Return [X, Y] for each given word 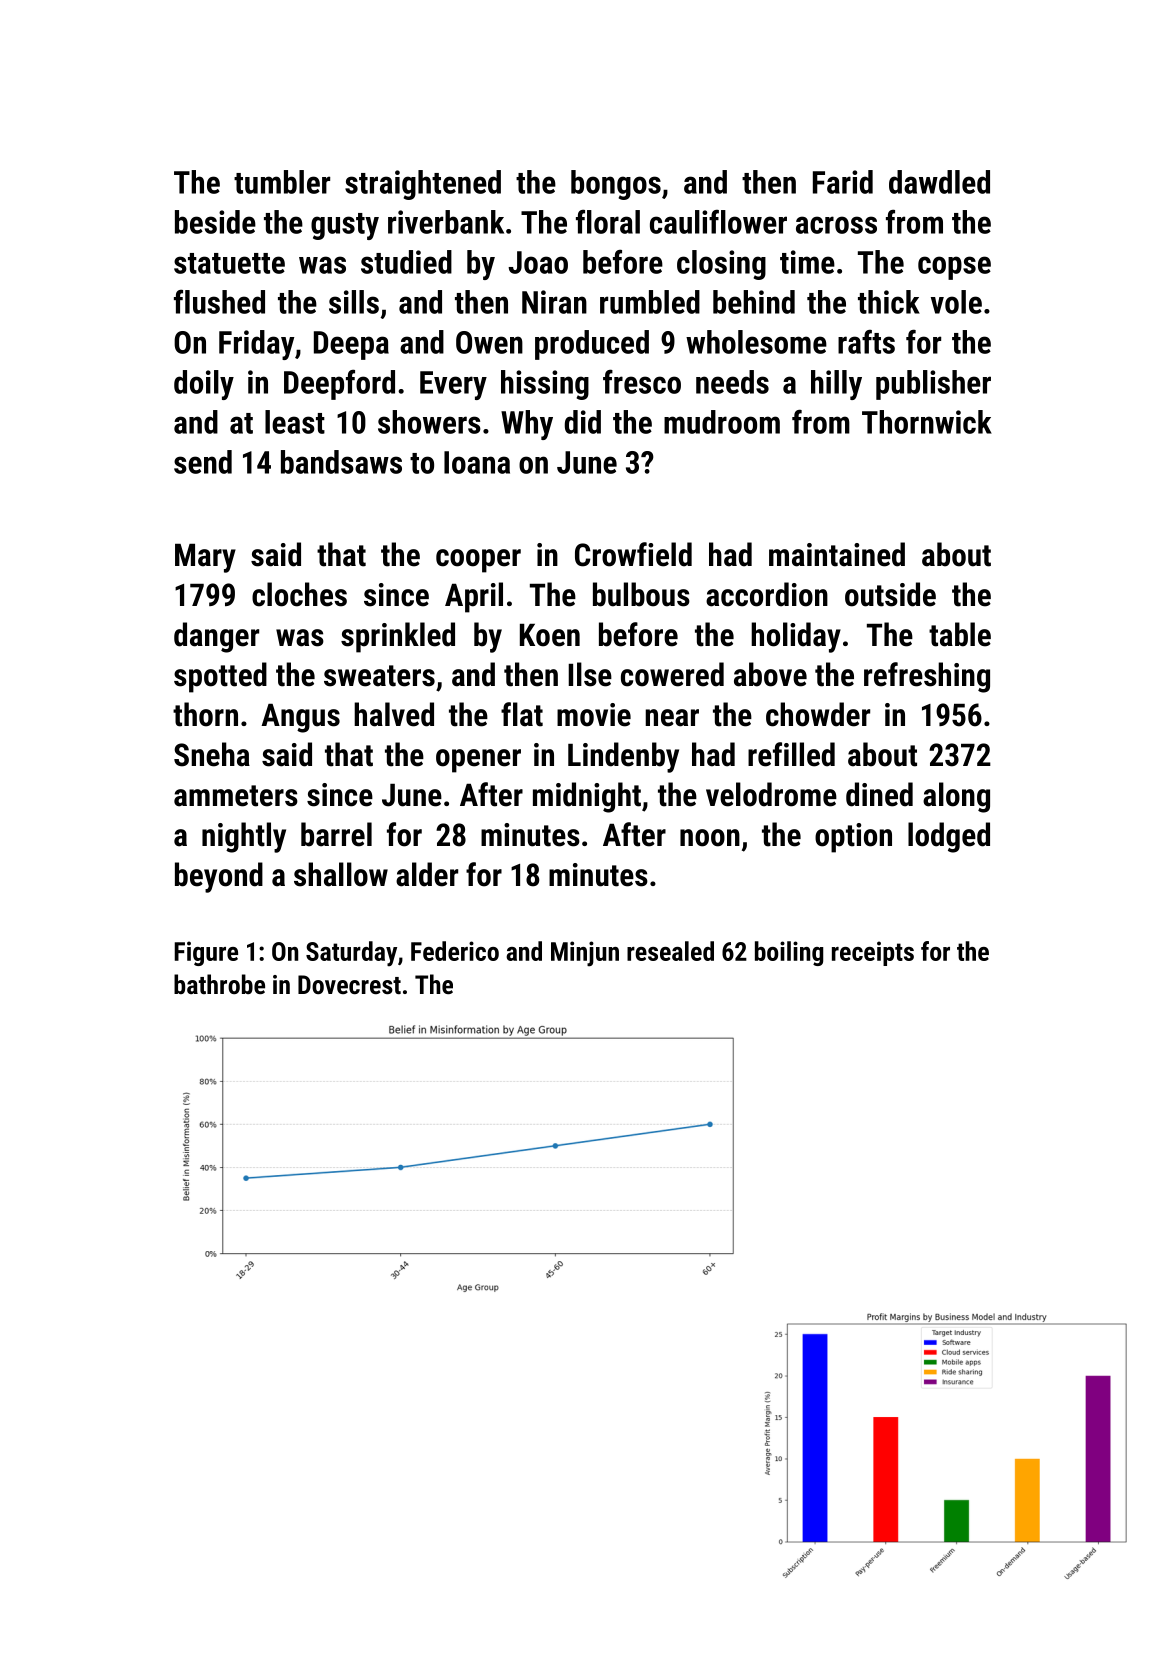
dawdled [939, 182]
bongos [616, 185]
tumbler [282, 182]
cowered [672, 674]
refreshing [927, 677]
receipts [873, 953]
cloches [299, 594]
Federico [455, 951]
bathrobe [219, 984]
